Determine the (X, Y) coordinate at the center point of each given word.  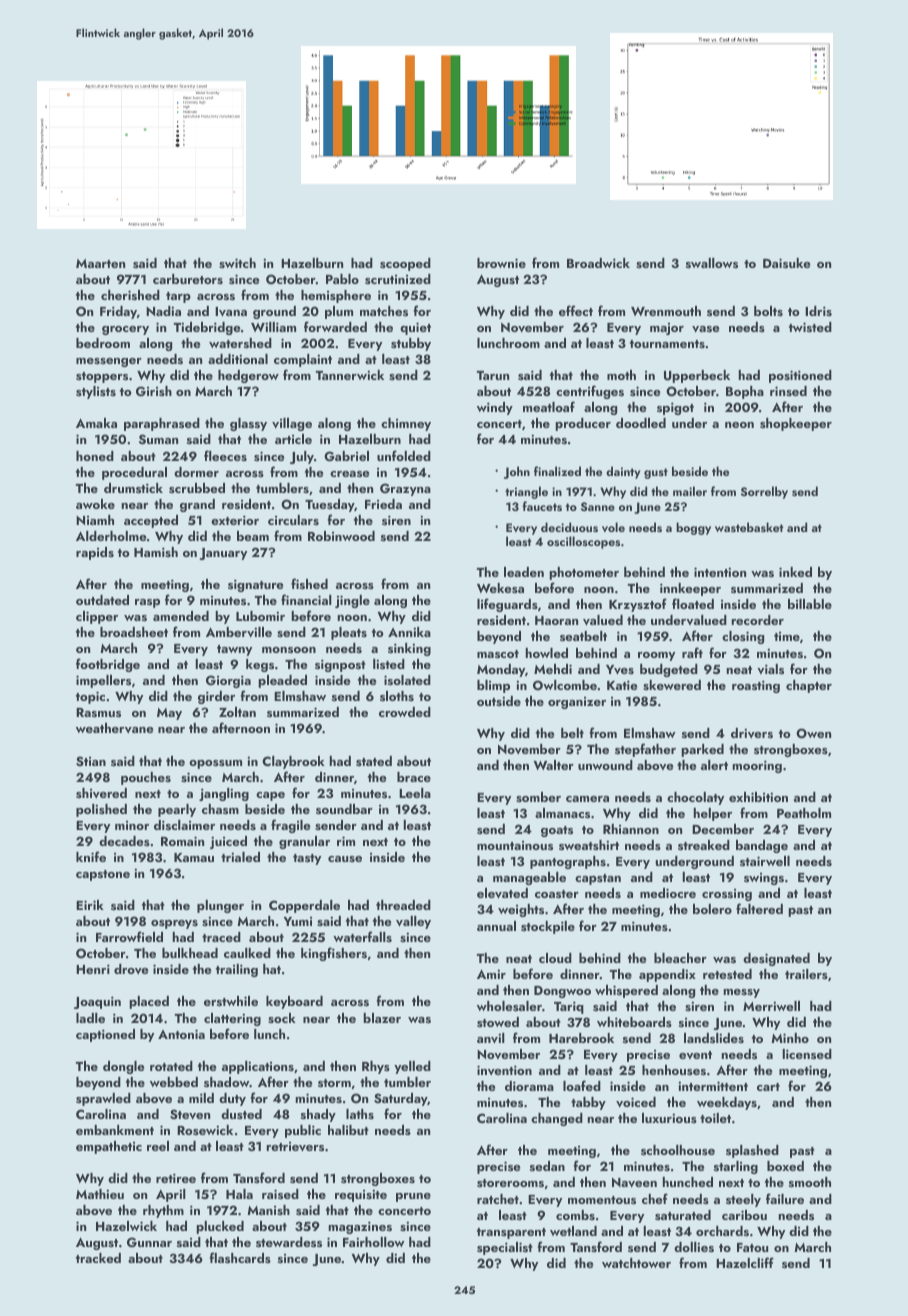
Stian (91, 761)
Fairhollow (374, 1242)
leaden (524, 572)
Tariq (569, 1007)
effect (576, 310)
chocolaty (695, 798)
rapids (95, 553)
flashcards (240, 1257)
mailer (690, 491)
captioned (105, 1035)
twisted (810, 327)
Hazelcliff (745, 1262)
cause (345, 859)
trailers (806, 974)
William (273, 327)
